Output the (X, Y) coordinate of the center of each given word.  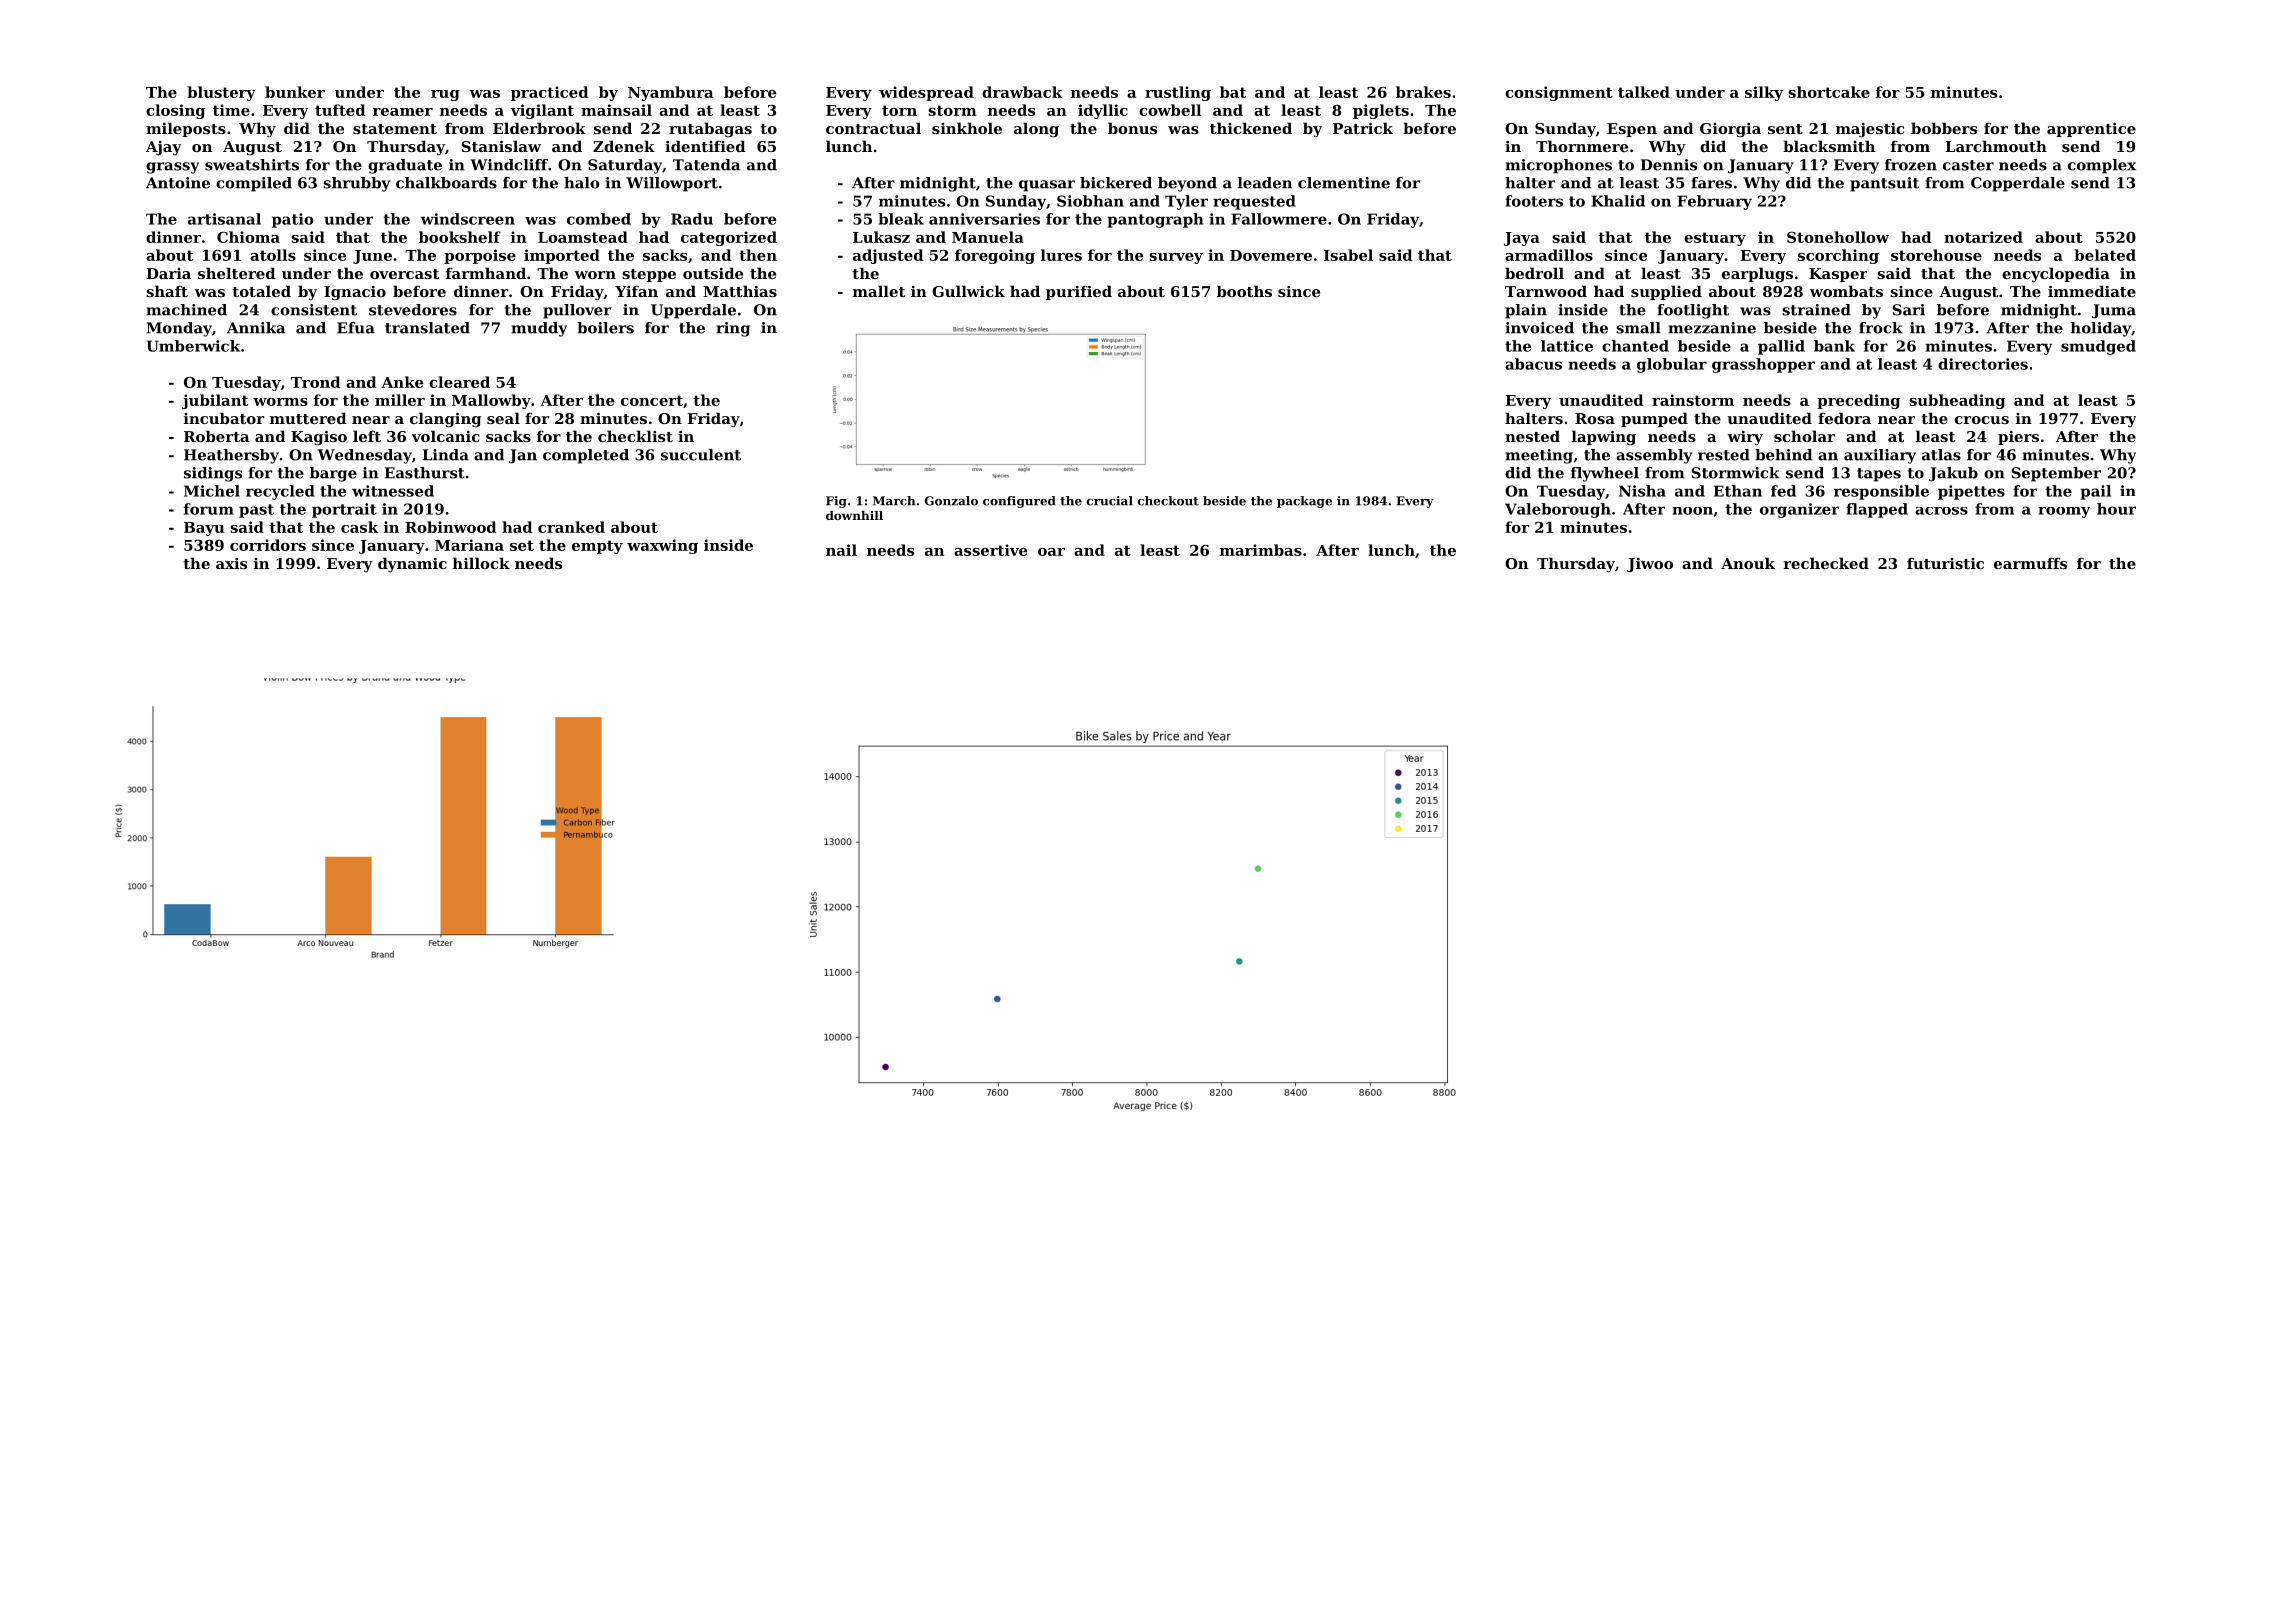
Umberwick (193, 346)
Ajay (163, 148)
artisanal (224, 219)
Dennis (1669, 165)
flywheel (1605, 474)
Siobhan (1090, 201)
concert (652, 400)
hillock (481, 563)
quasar (1047, 186)
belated (2105, 255)
